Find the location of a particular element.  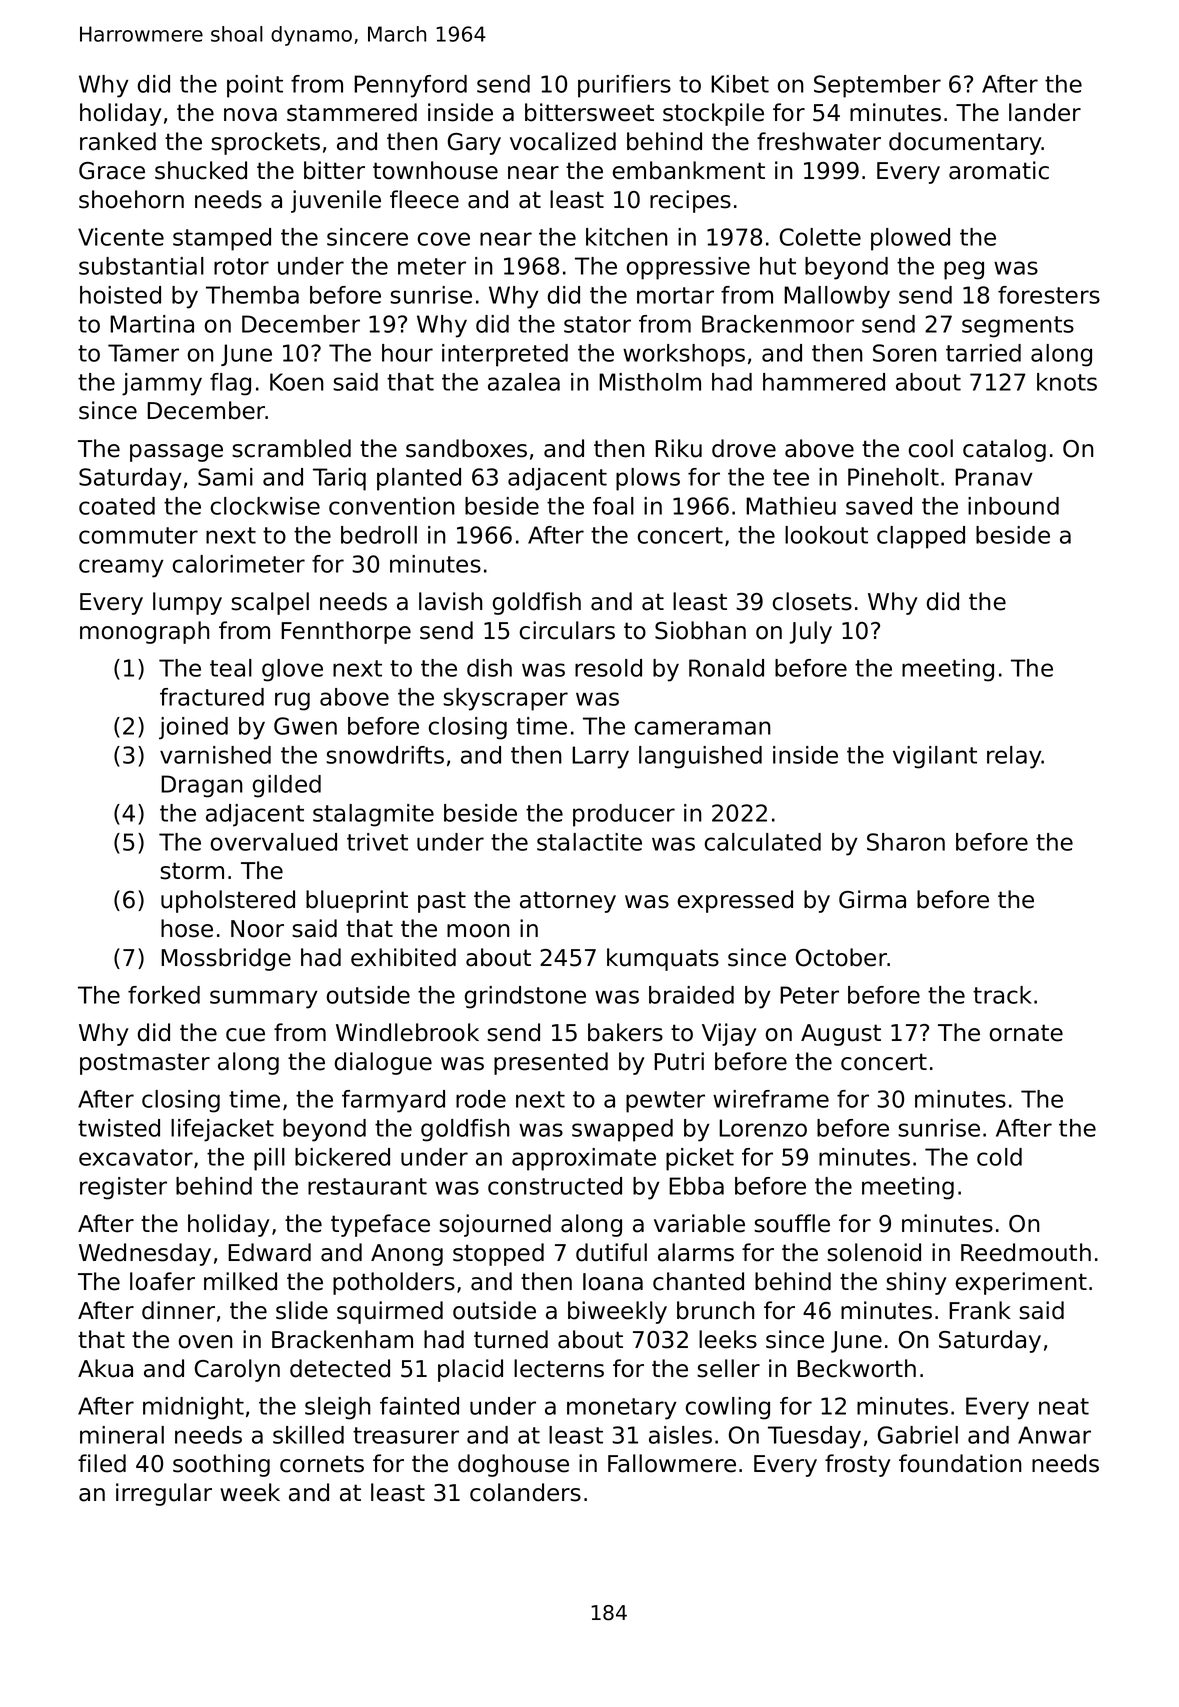

neat is located at coordinates (1064, 1406).
